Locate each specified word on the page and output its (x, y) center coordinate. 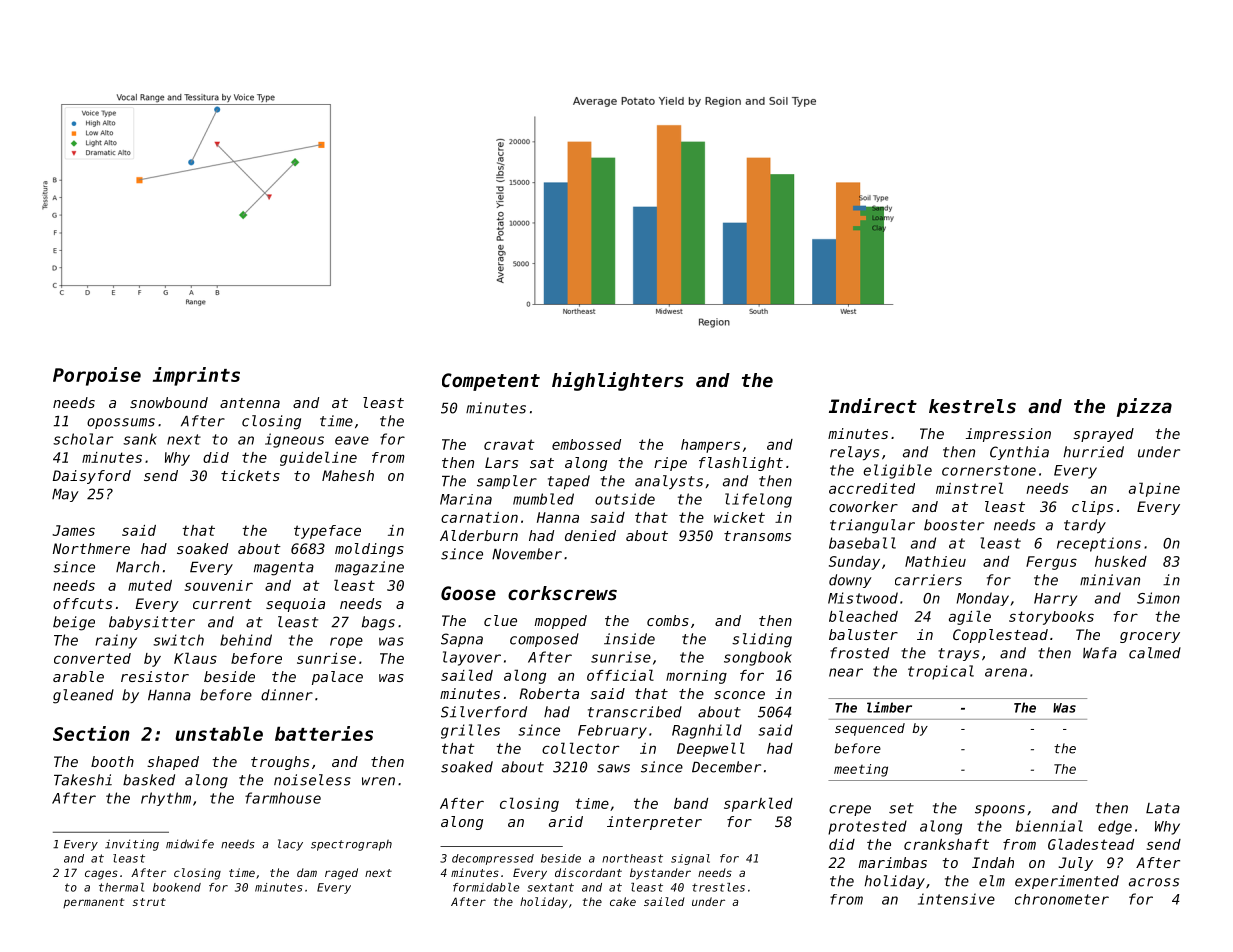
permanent (93, 903)
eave (352, 440)
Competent (491, 382)
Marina (466, 499)
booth (112, 761)
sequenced (870, 729)
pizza (1144, 407)
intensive (956, 899)
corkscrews (562, 593)
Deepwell (711, 749)
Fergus (1051, 563)
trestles (718, 887)
